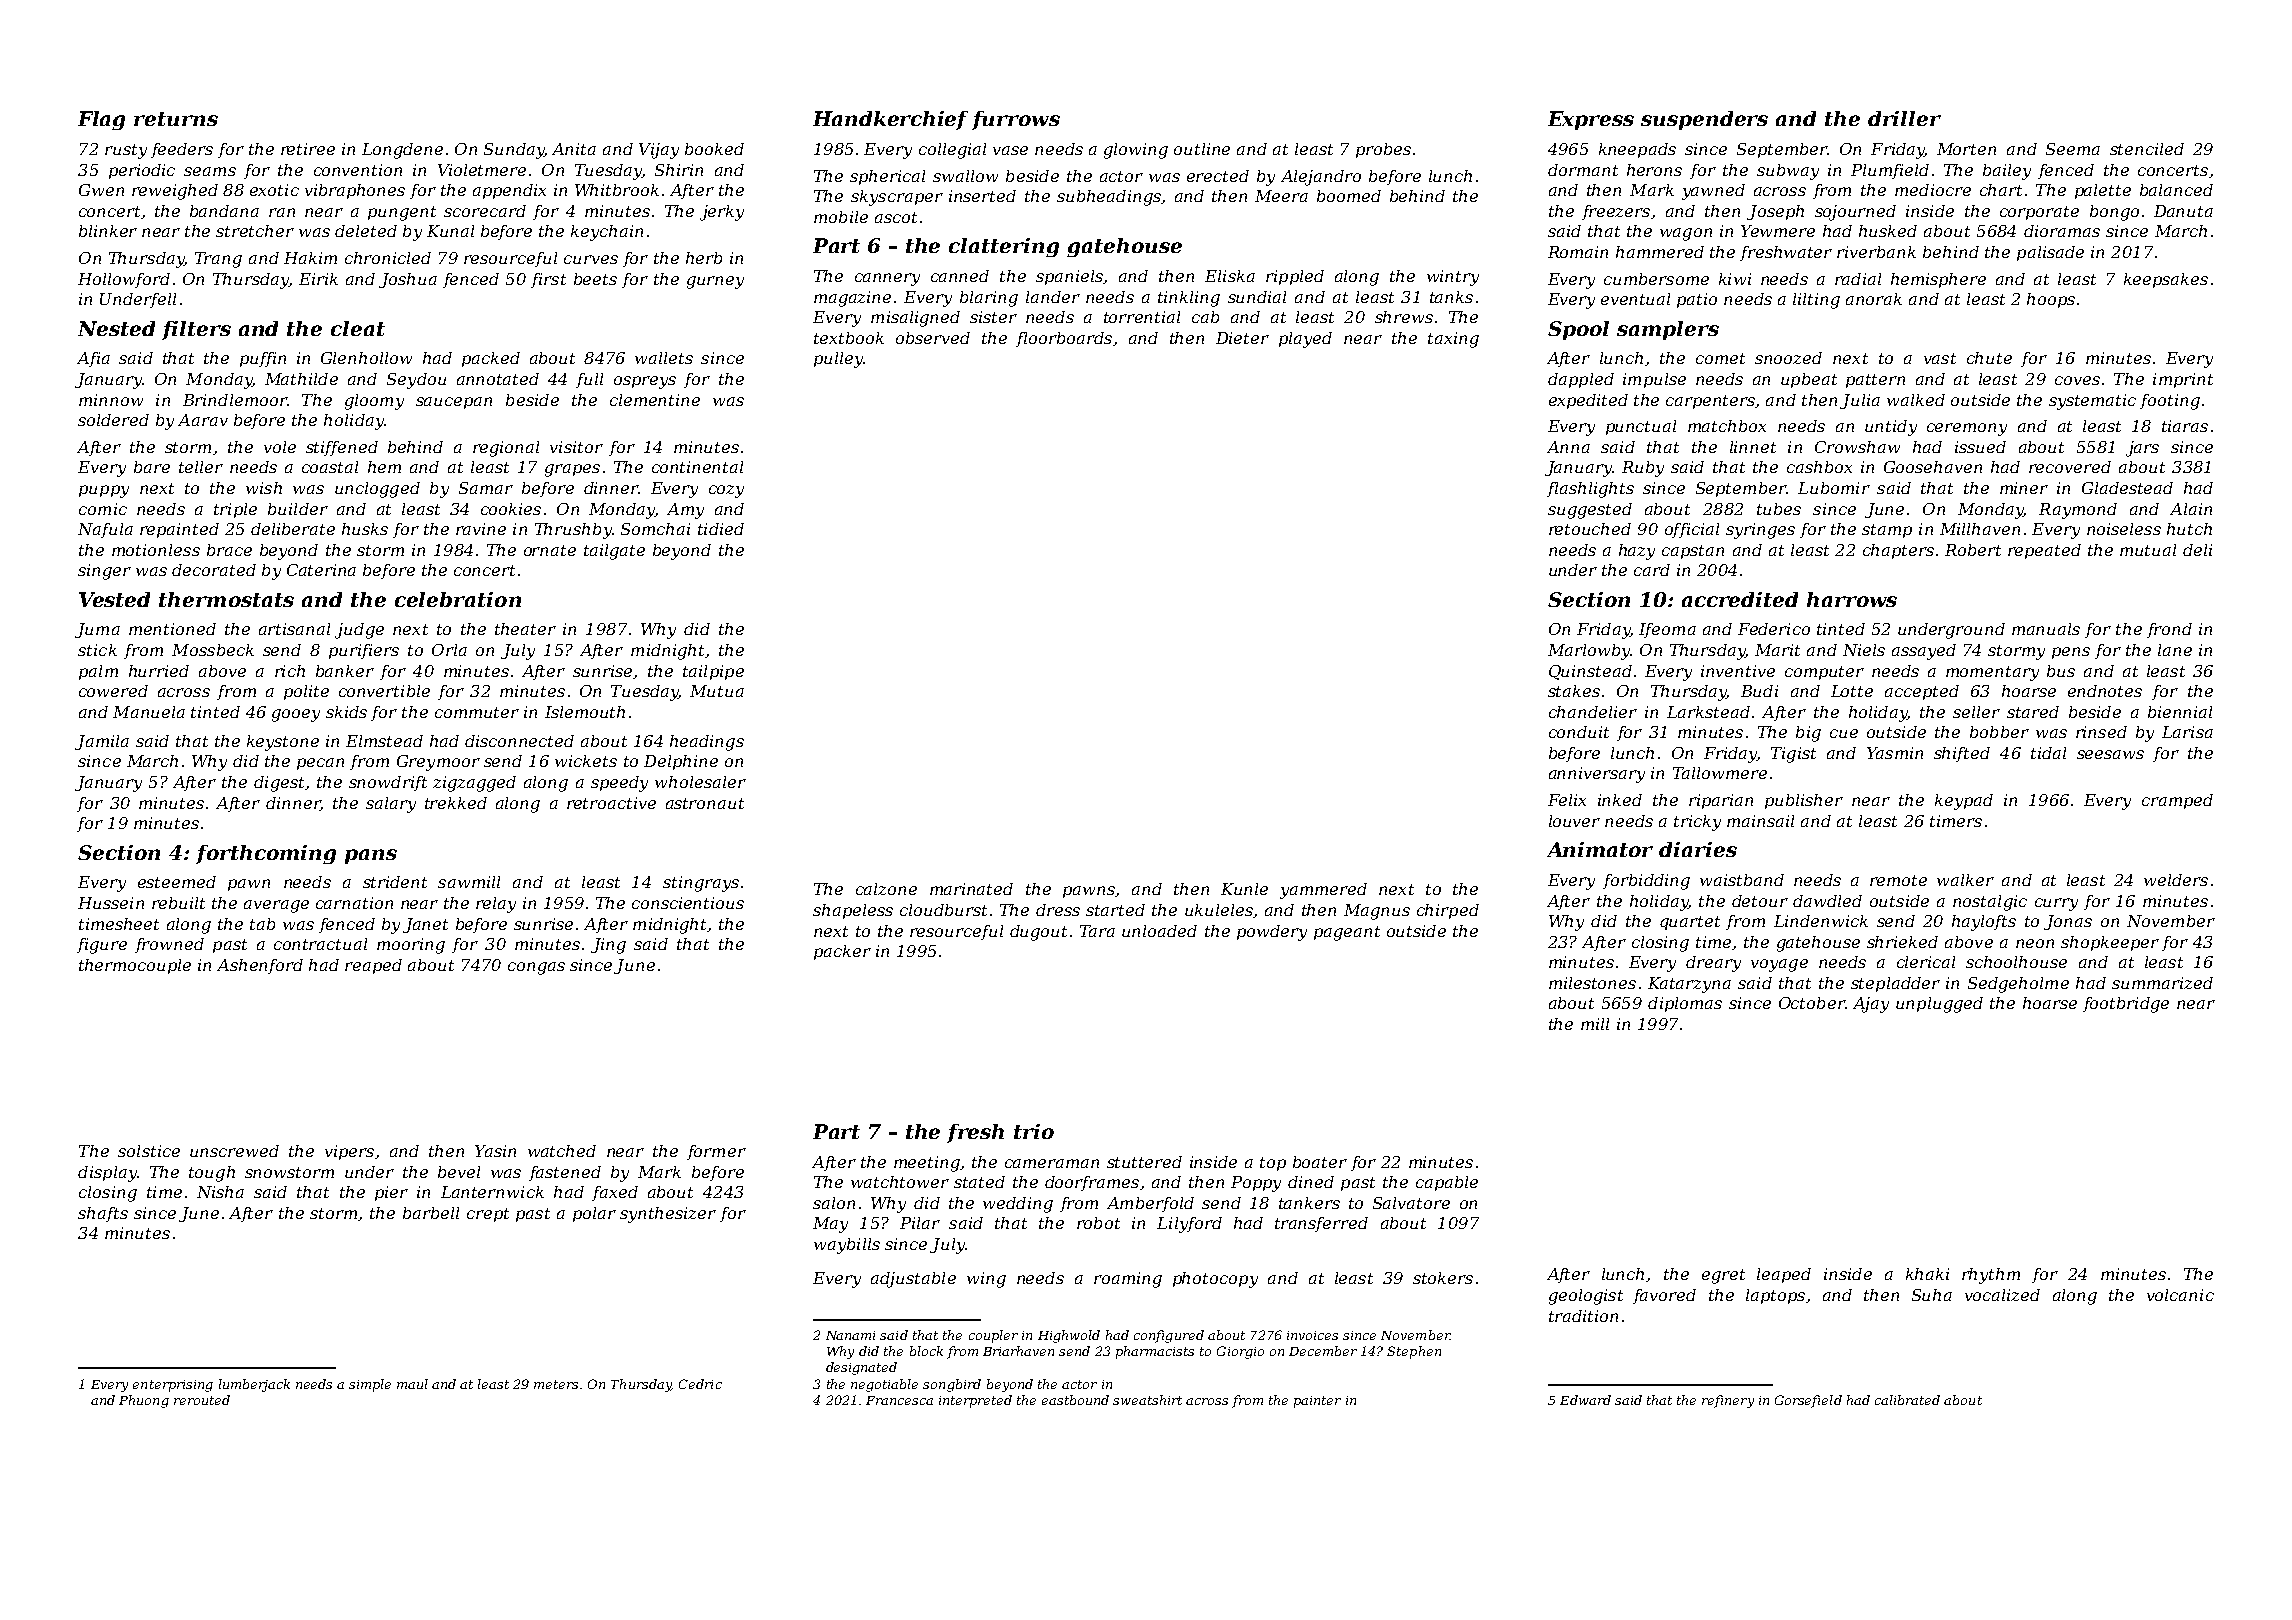 This image has width=2292, height=1620. What do you see at coordinates (721, 529) in the image?
I see `tidied` at bounding box center [721, 529].
